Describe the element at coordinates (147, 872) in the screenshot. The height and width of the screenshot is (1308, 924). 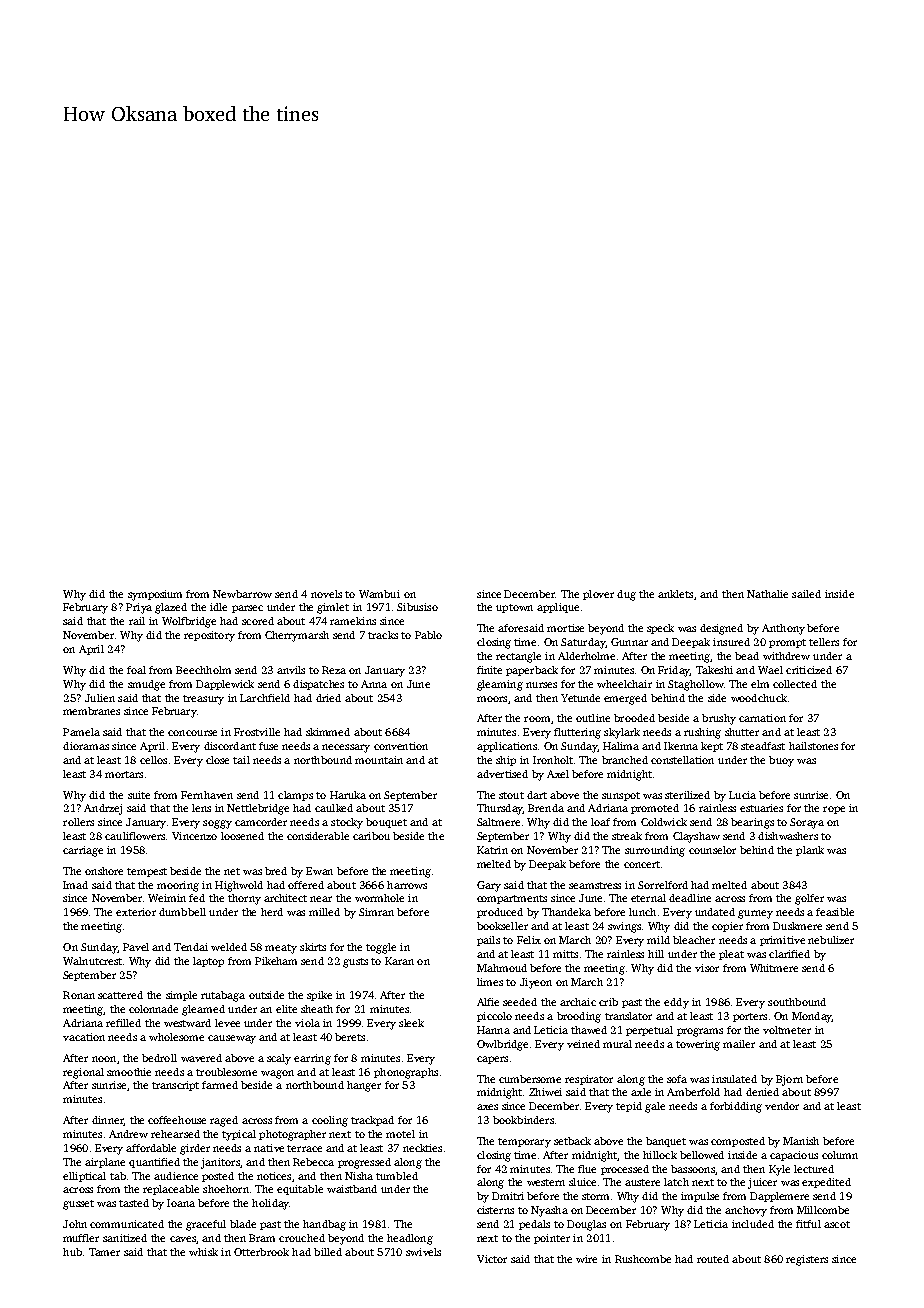
I see `tempest` at that location.
